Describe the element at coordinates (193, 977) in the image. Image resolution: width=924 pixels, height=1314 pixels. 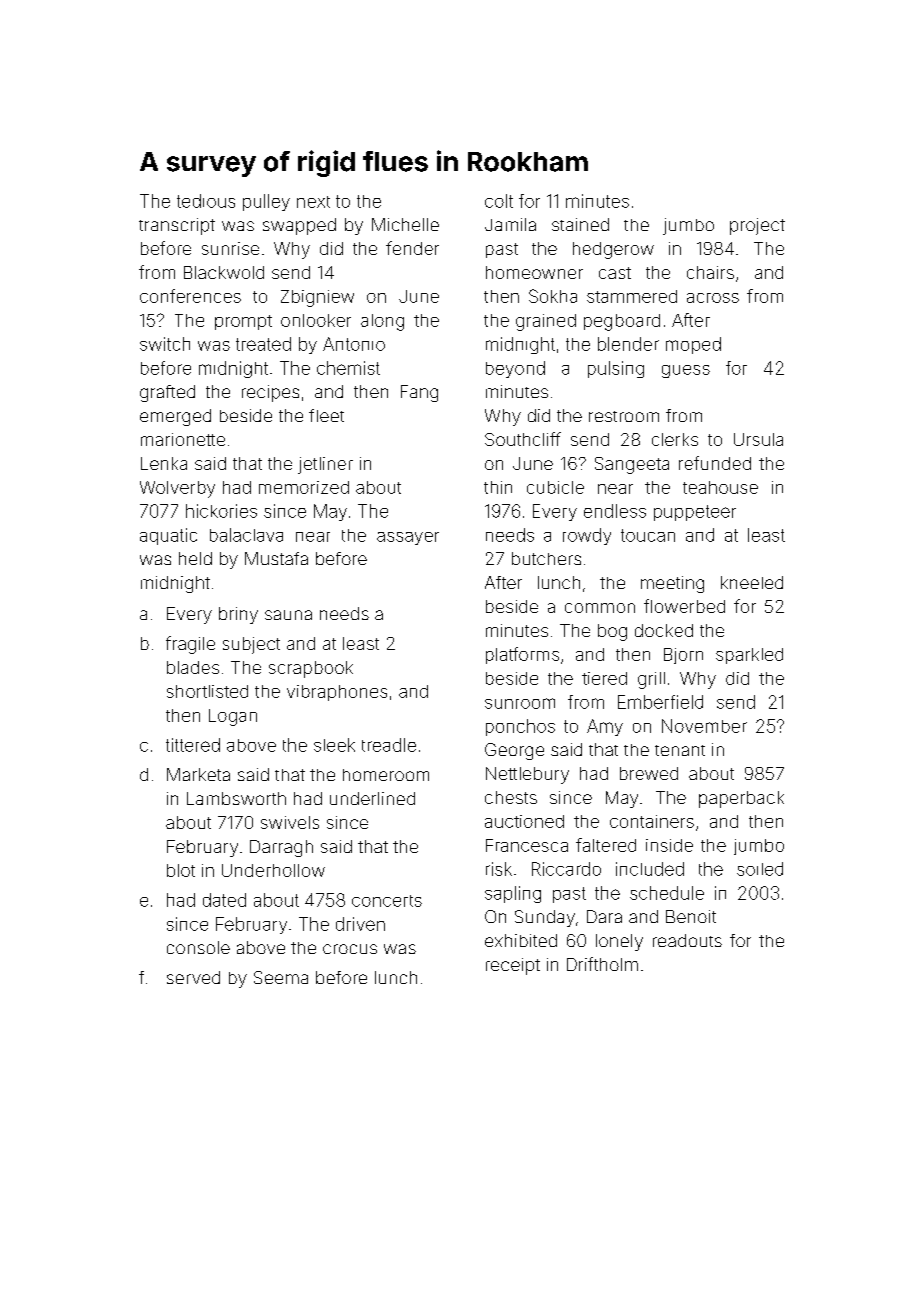
I see `served` at that location.
